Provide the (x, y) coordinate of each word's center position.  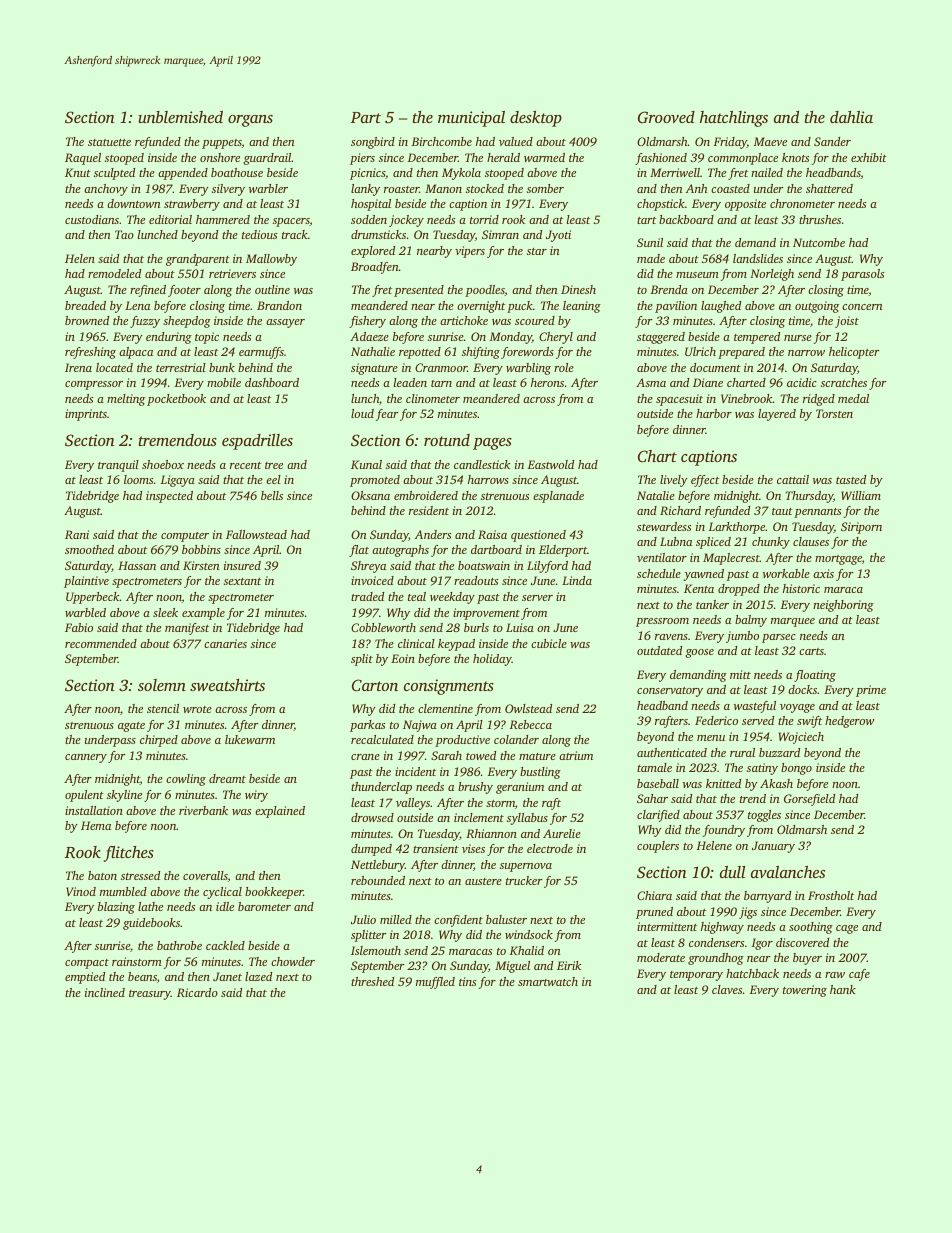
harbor (714, 413)
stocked (485, 188)
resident (429, 510)
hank (843, 989)
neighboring (843, 606)
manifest (187, 629)
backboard (686, 219)
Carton (375, 685)
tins (467, 981)
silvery (228, 190)
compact (87, 964)
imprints (86, 415)
